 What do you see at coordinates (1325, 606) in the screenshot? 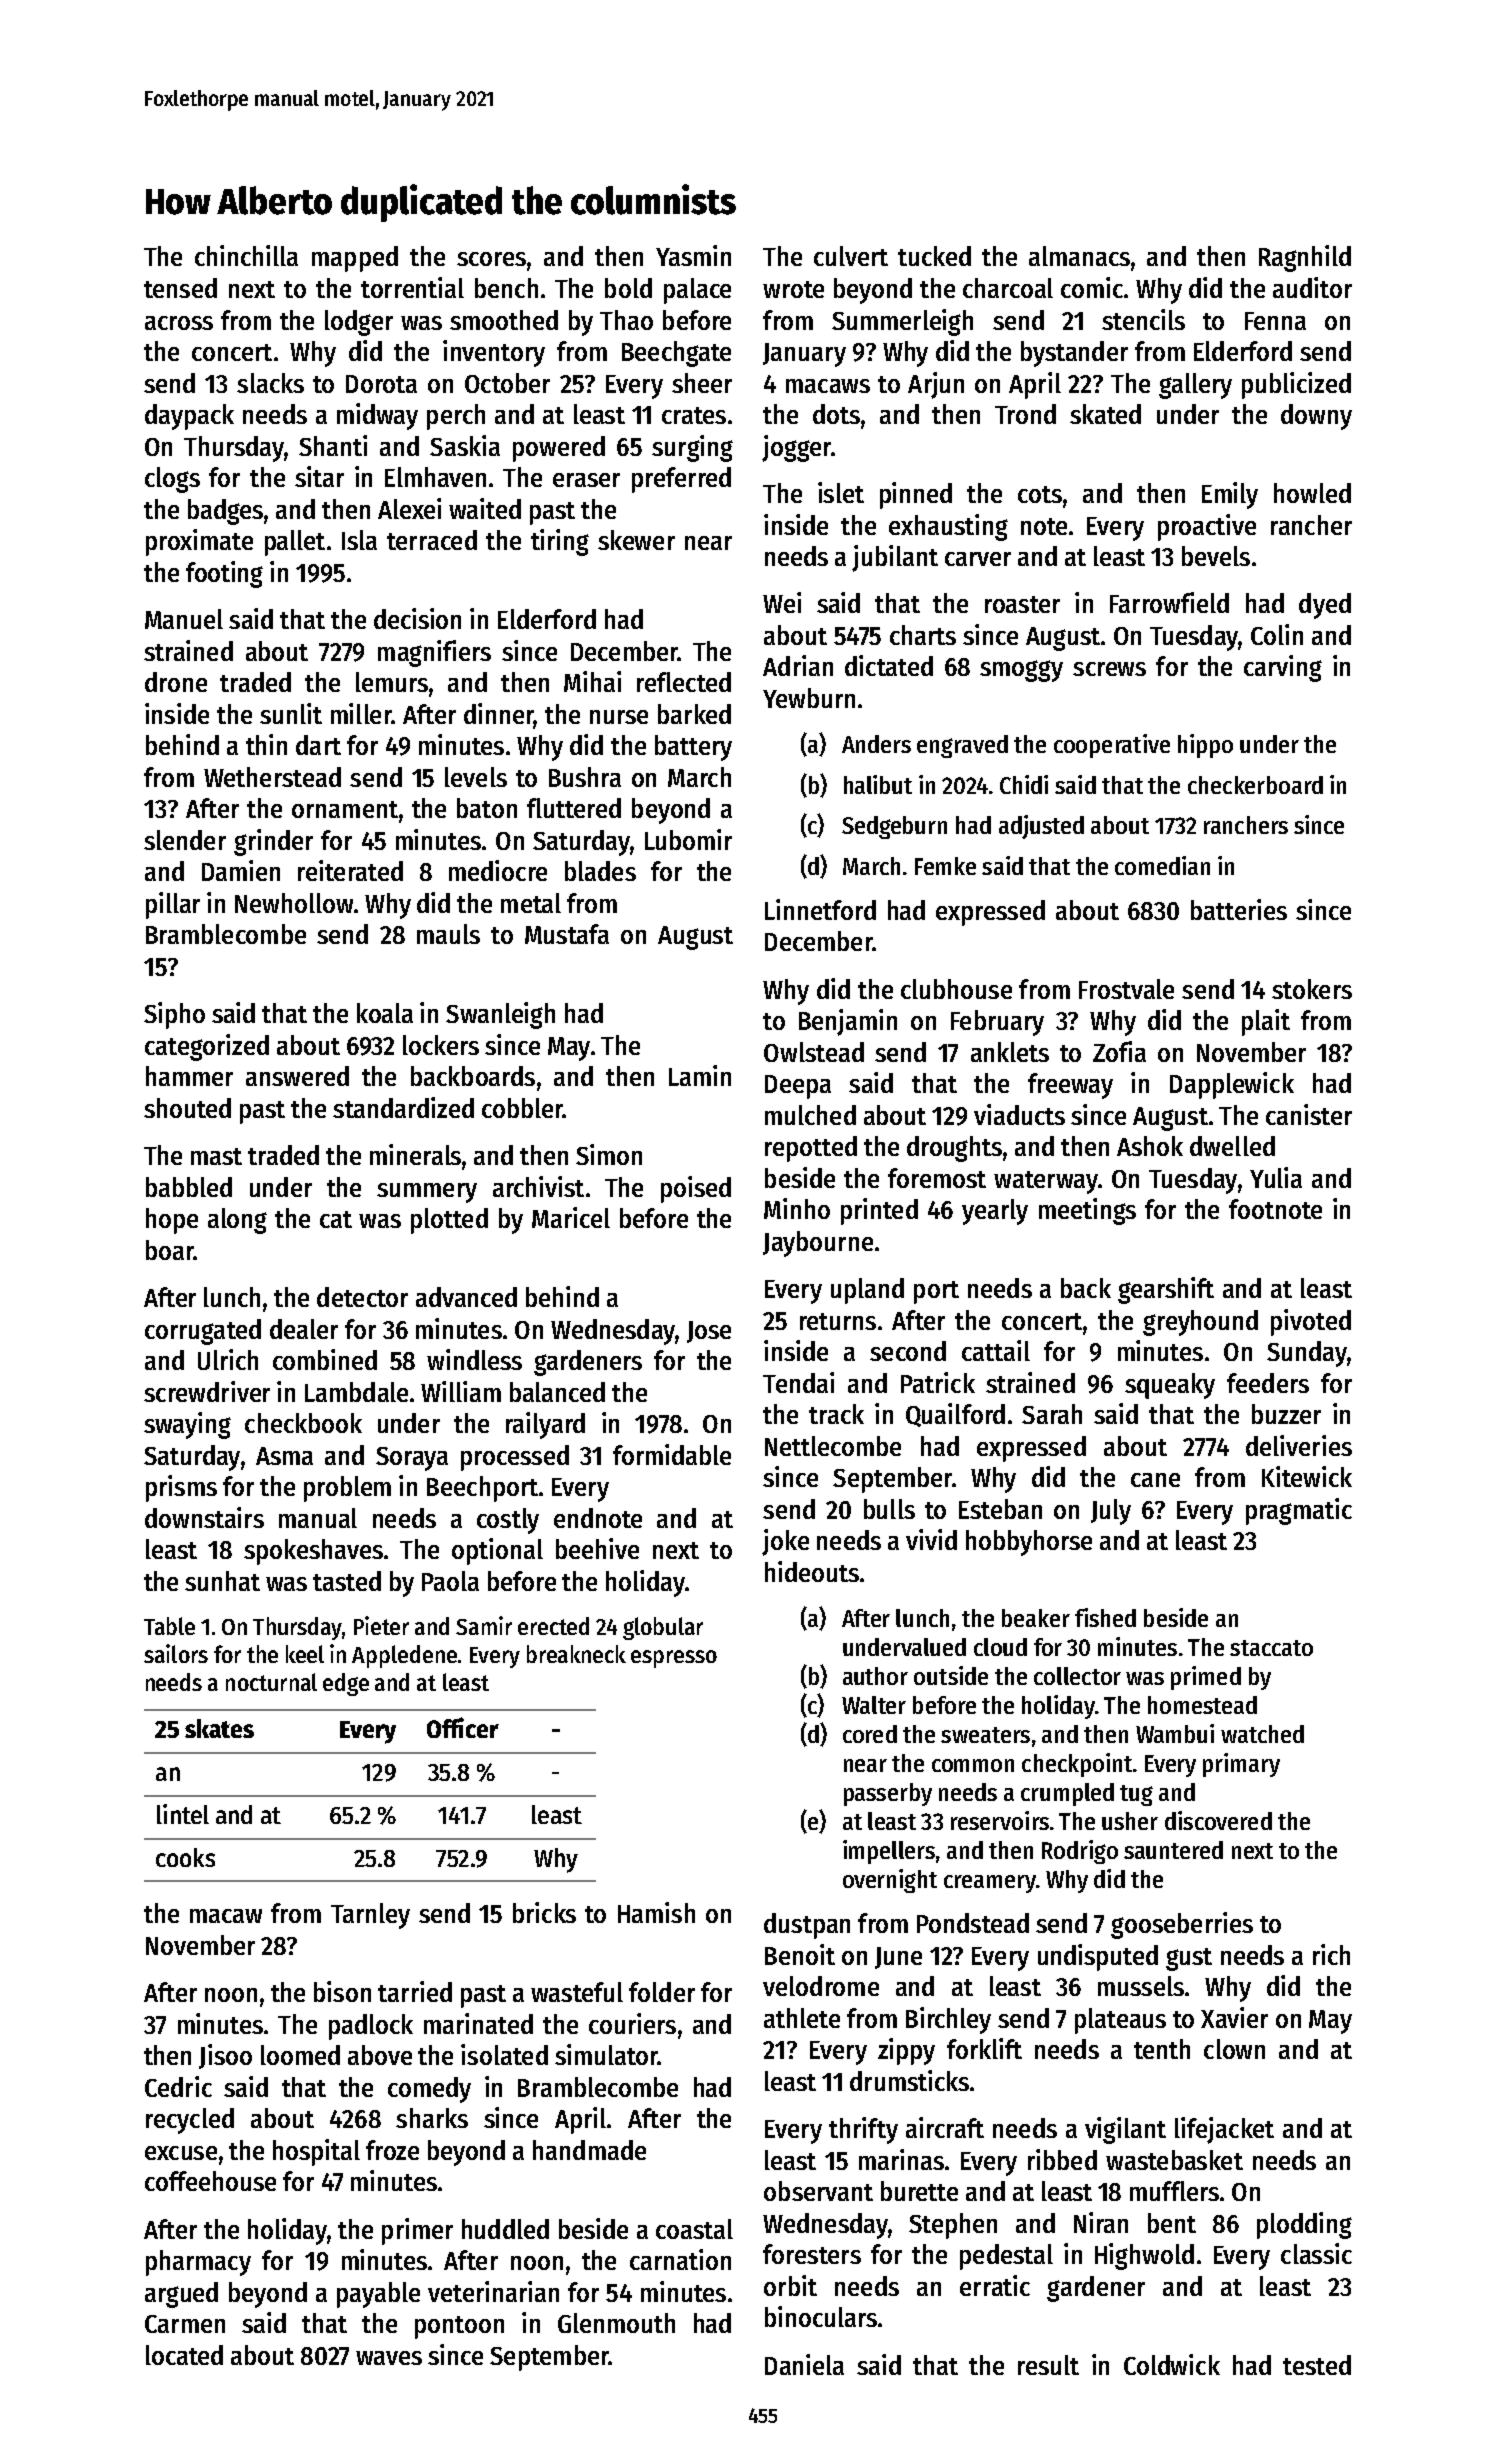
I see `dyed` at bounding box center [1325, 606].
